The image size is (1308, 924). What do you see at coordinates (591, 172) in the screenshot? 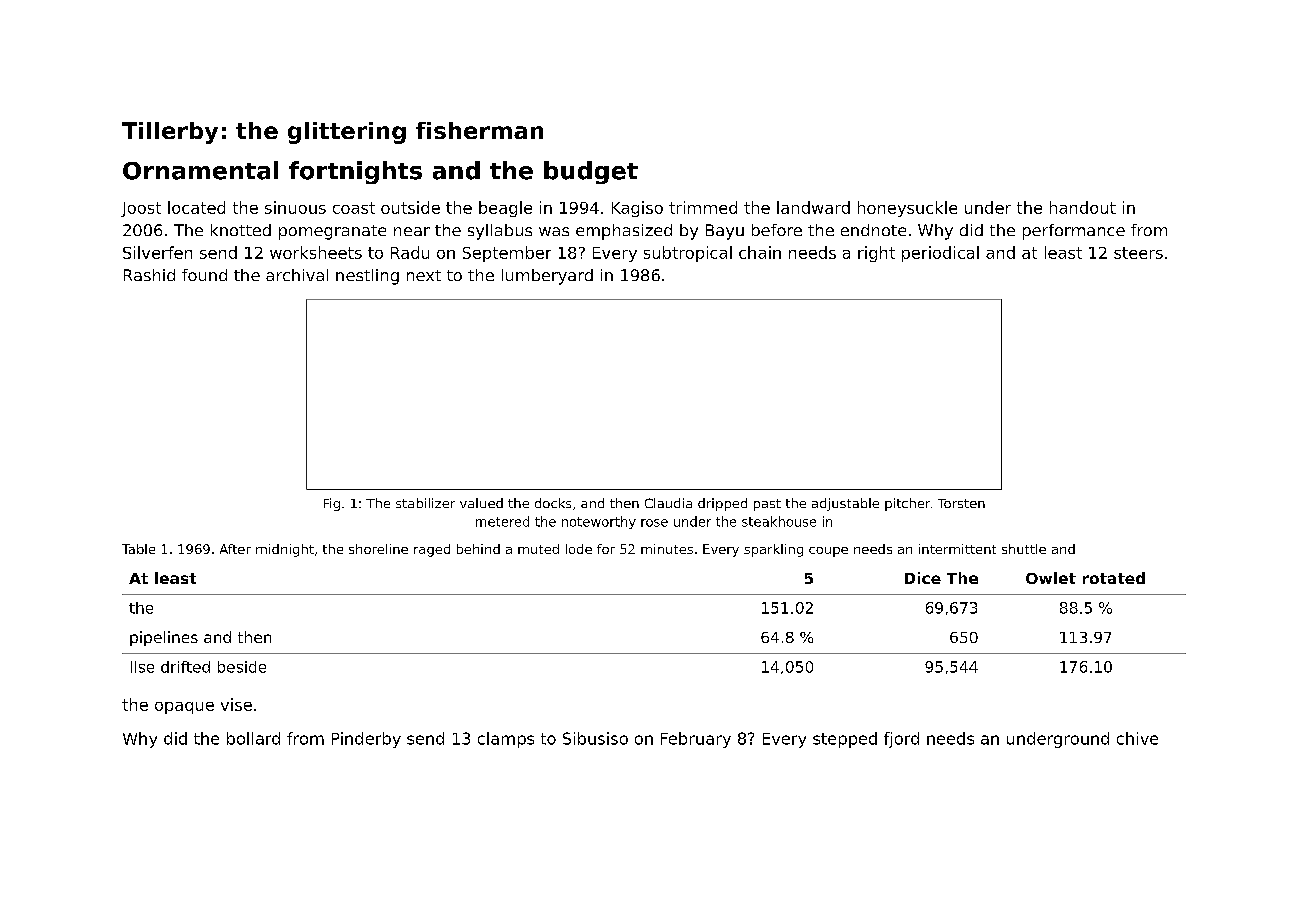
I see `budget` at bounding box center [591, 172].
